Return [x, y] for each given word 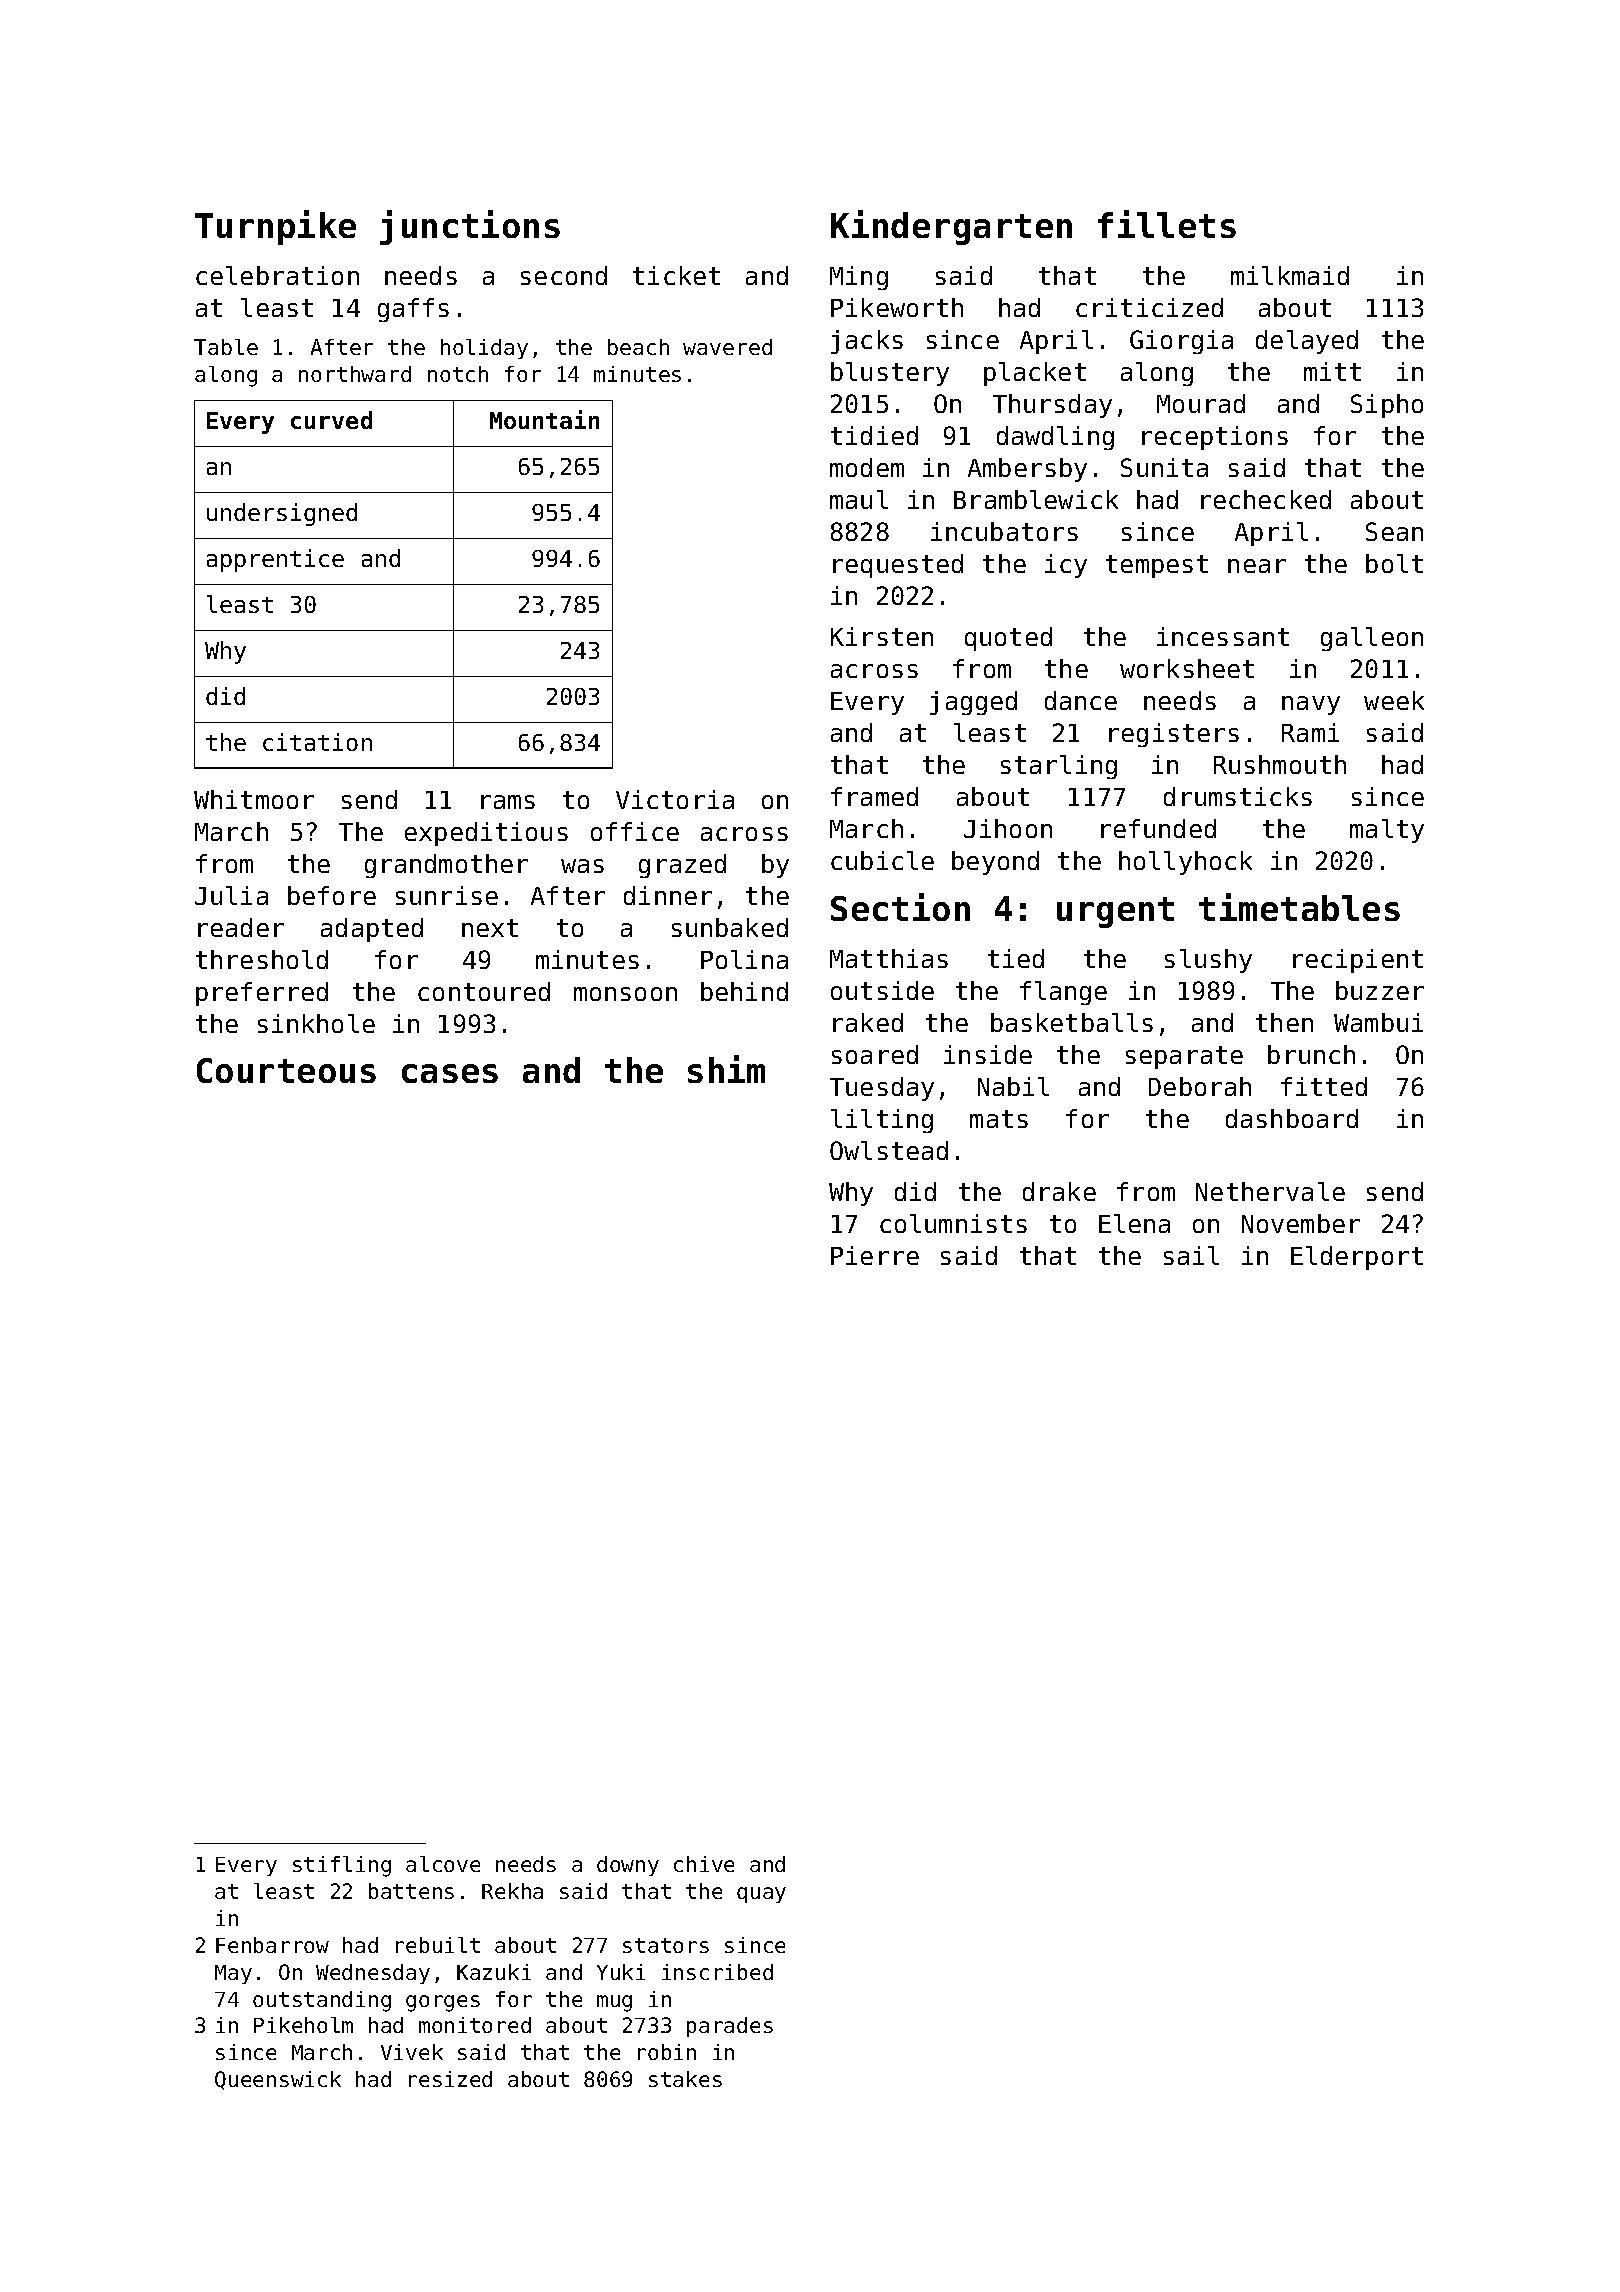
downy [628, 1866]
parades [730, 2027]
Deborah [1200, 1086]
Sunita [1164, 467]
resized [450, 2079]
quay [761, 1895]
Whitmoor [254, 799]
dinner [668, 895]
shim [726, 1069]
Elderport [1357, 1258]
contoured [484, 991]
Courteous [286, 1070]
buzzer [1380, 990]
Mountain [544, 419]
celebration [277, 275]
